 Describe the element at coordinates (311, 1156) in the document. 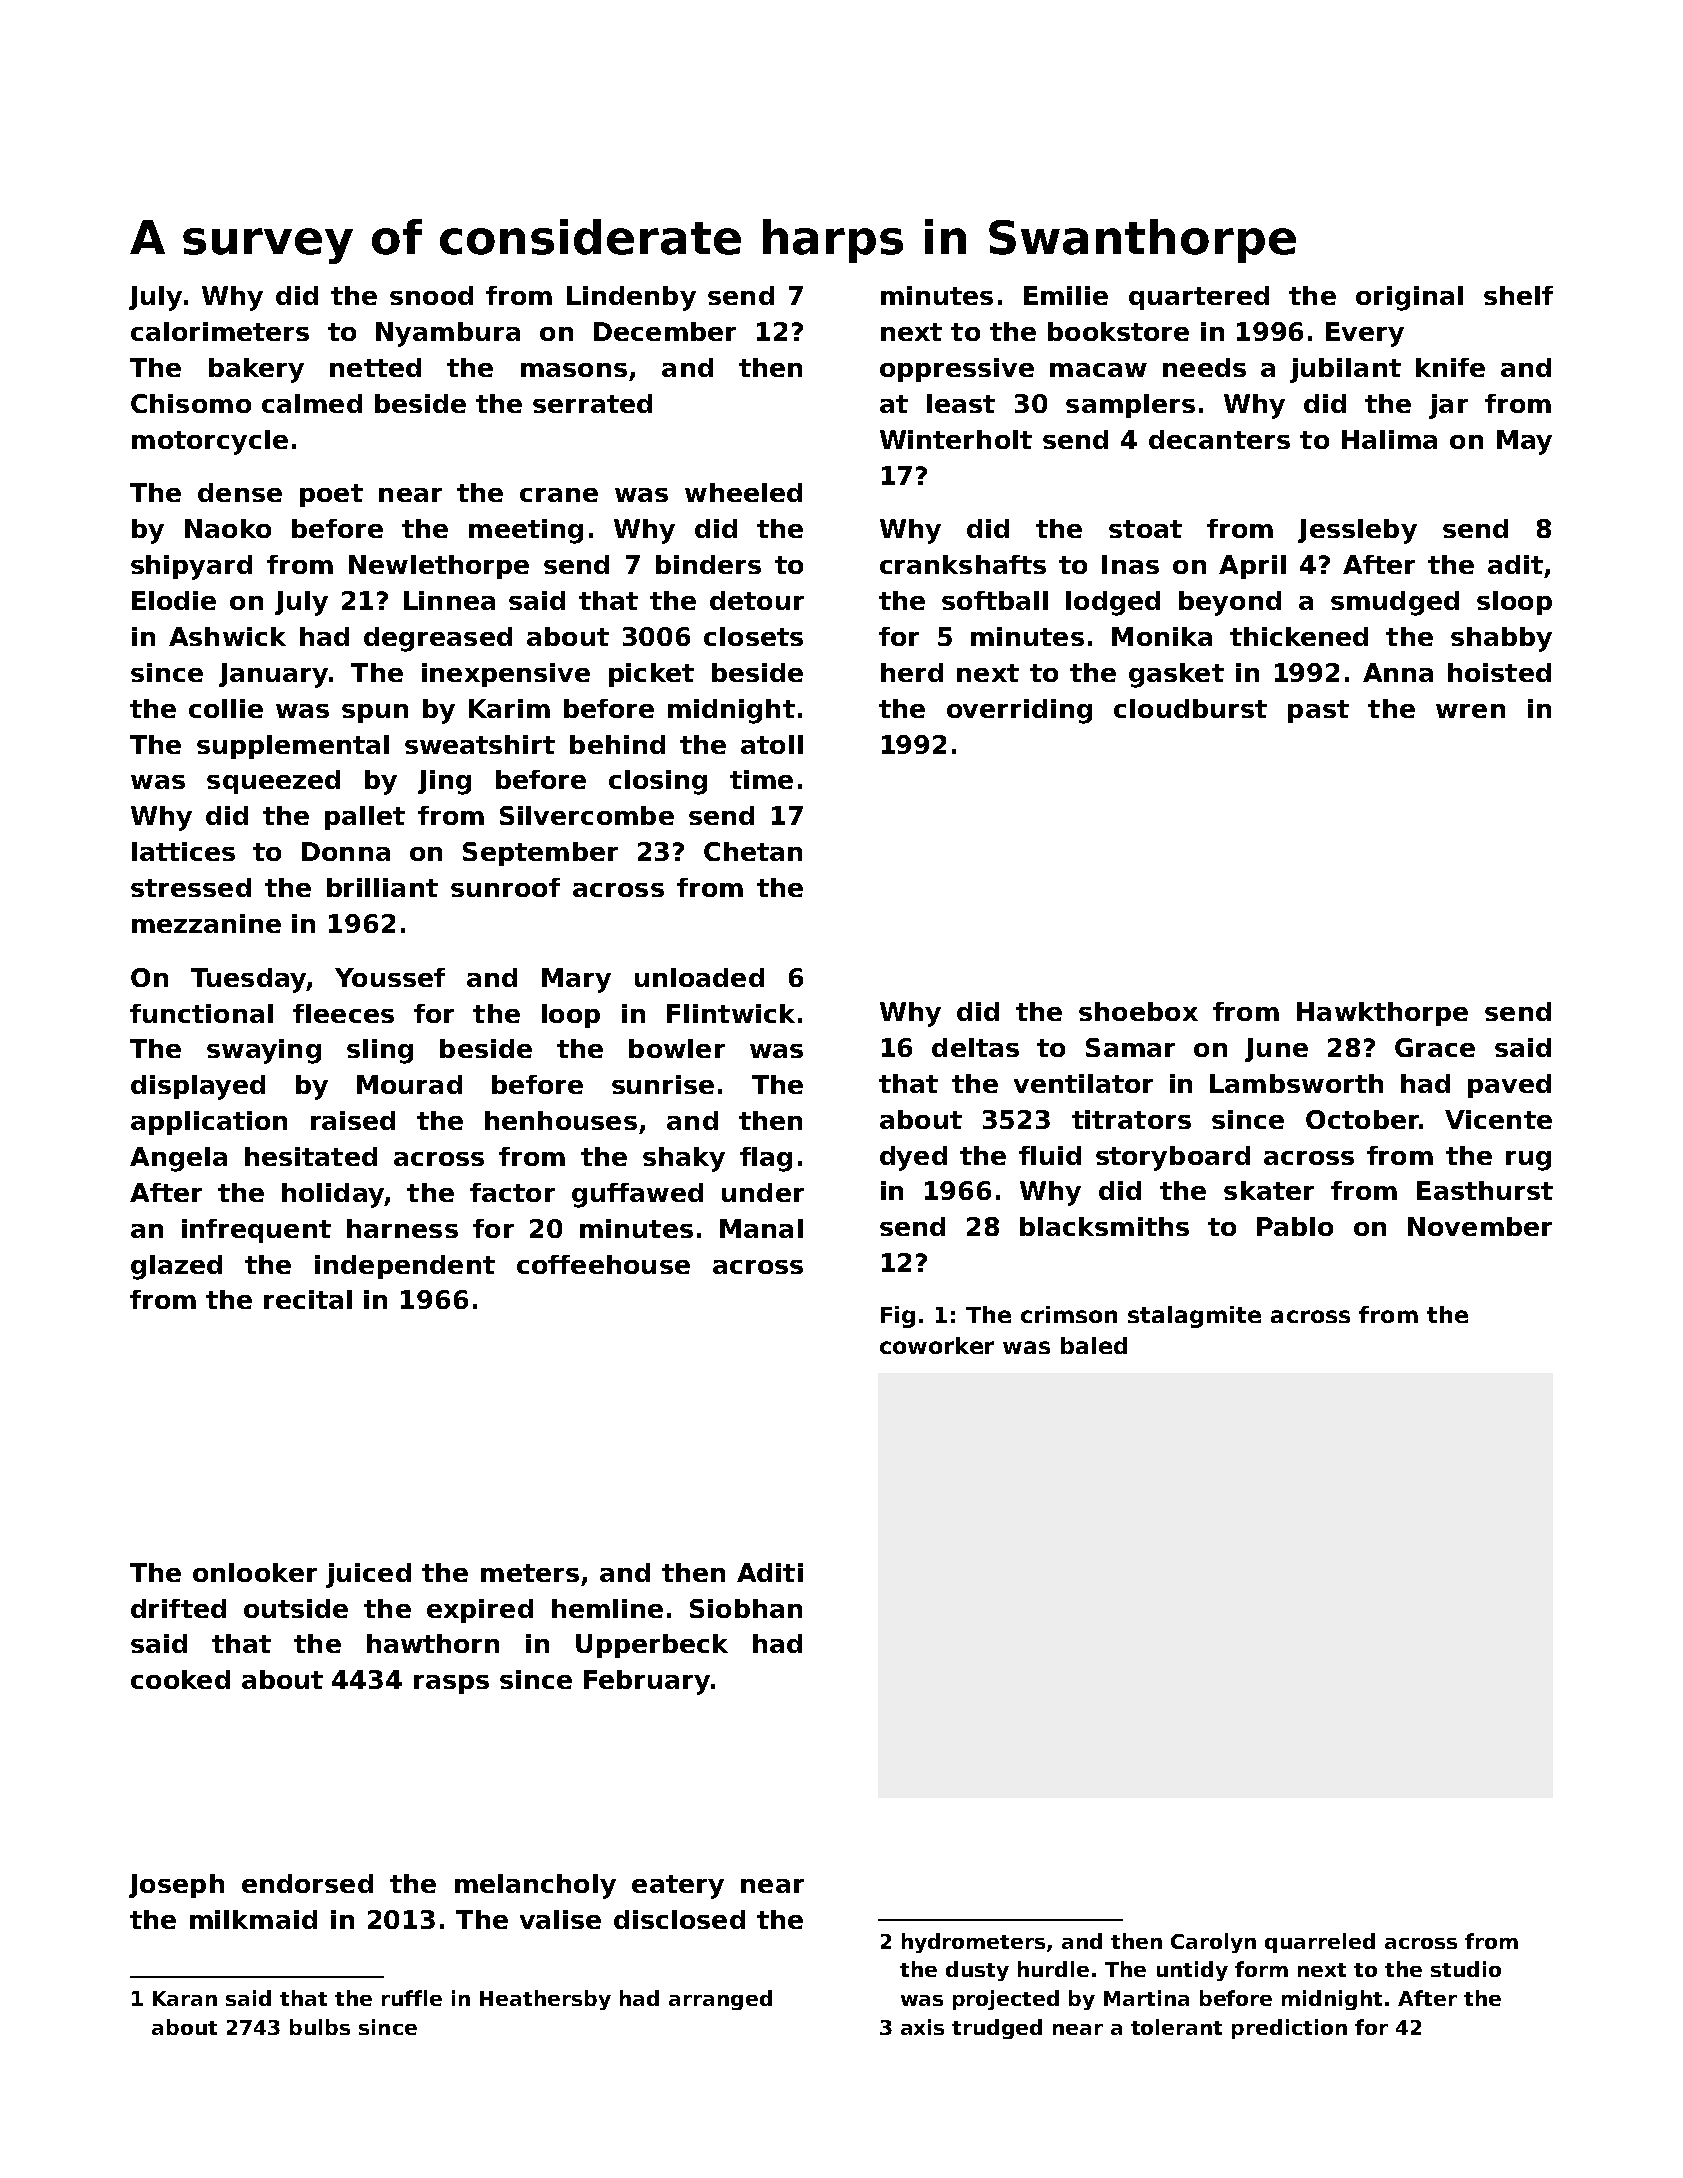

I see `hesitated` at that location.
